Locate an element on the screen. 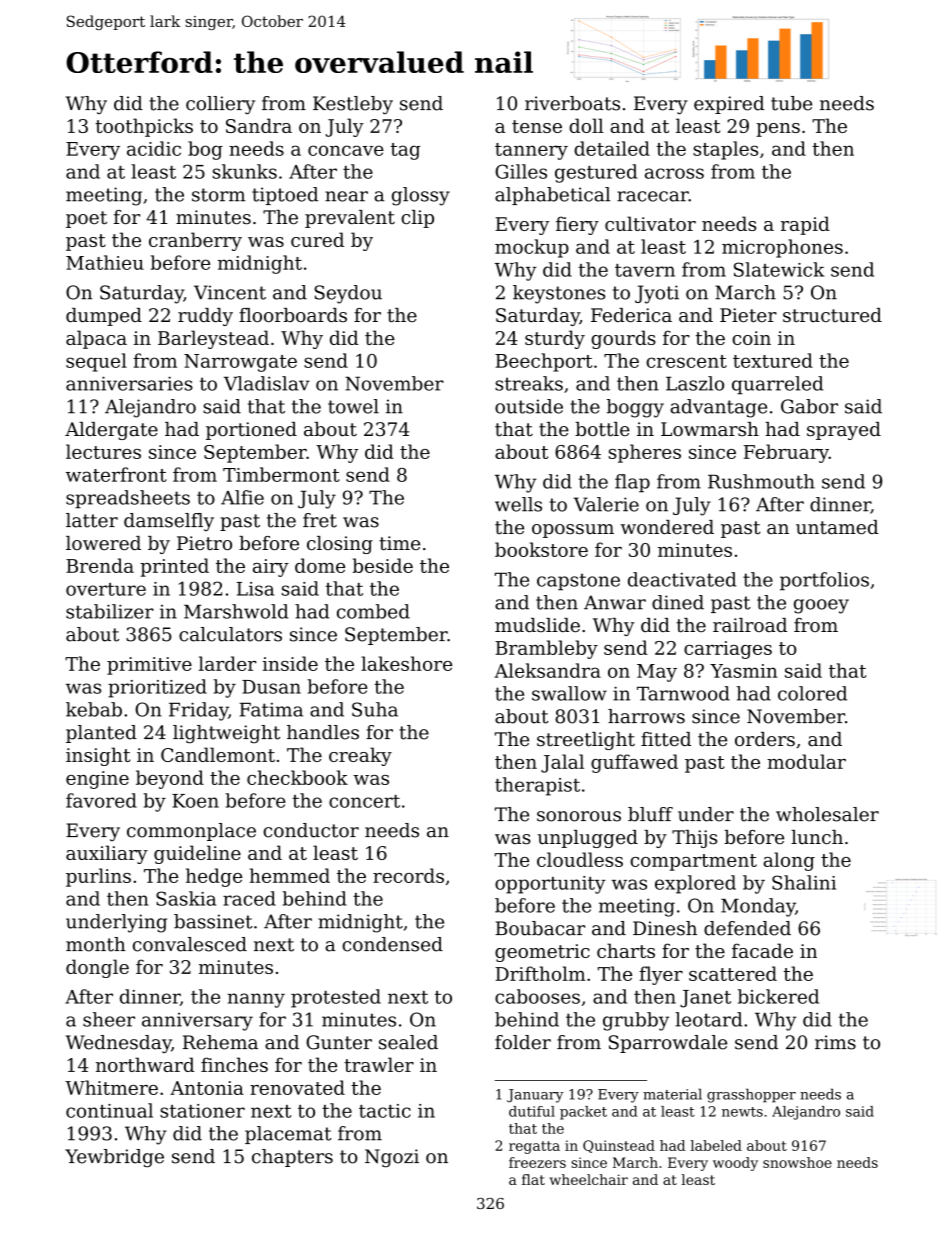 The image size is (952, 1233). bickered is located at coordinates (778, 996).
